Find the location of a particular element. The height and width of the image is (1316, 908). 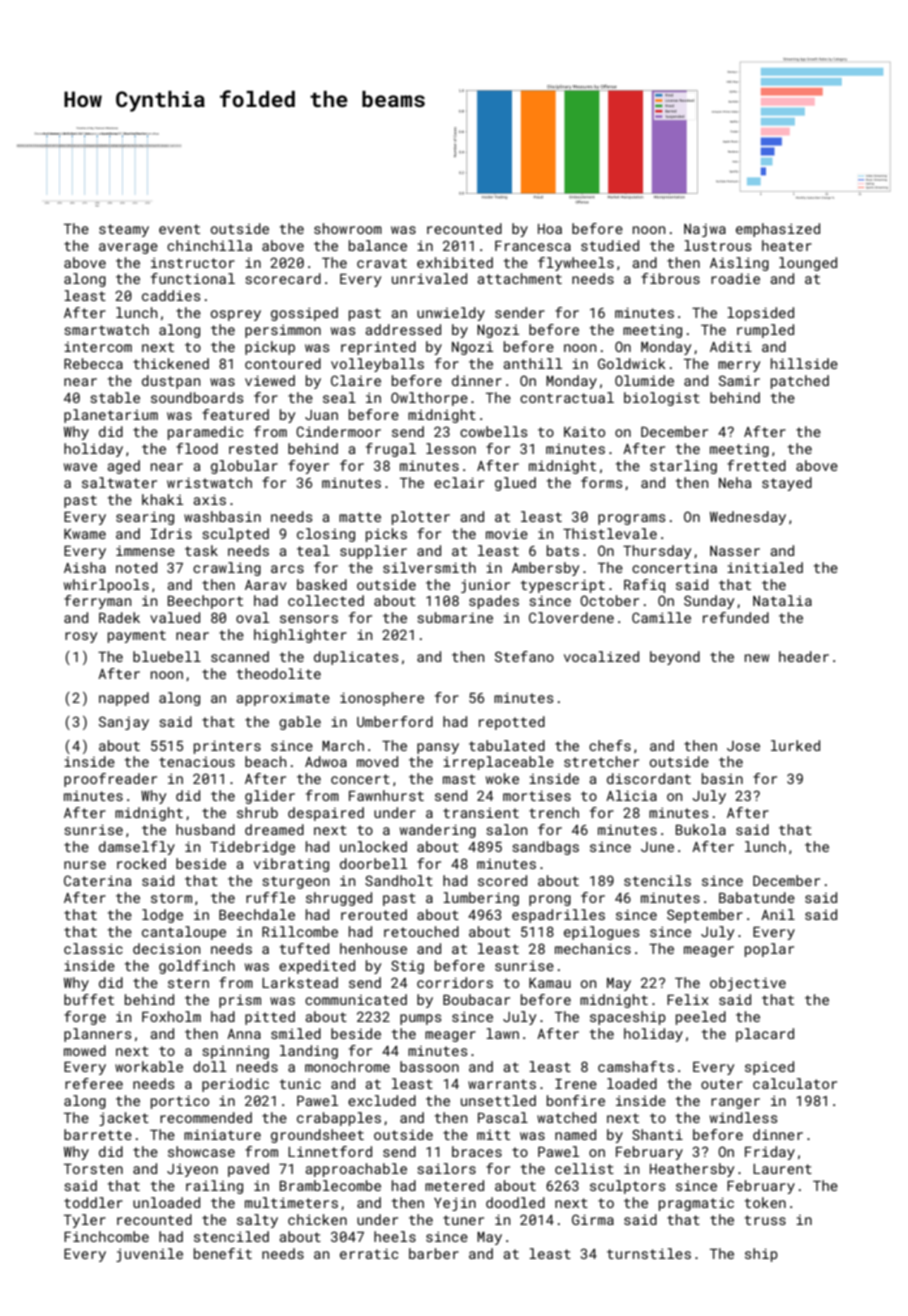

Francesca is located at coordinates (533, 246).
